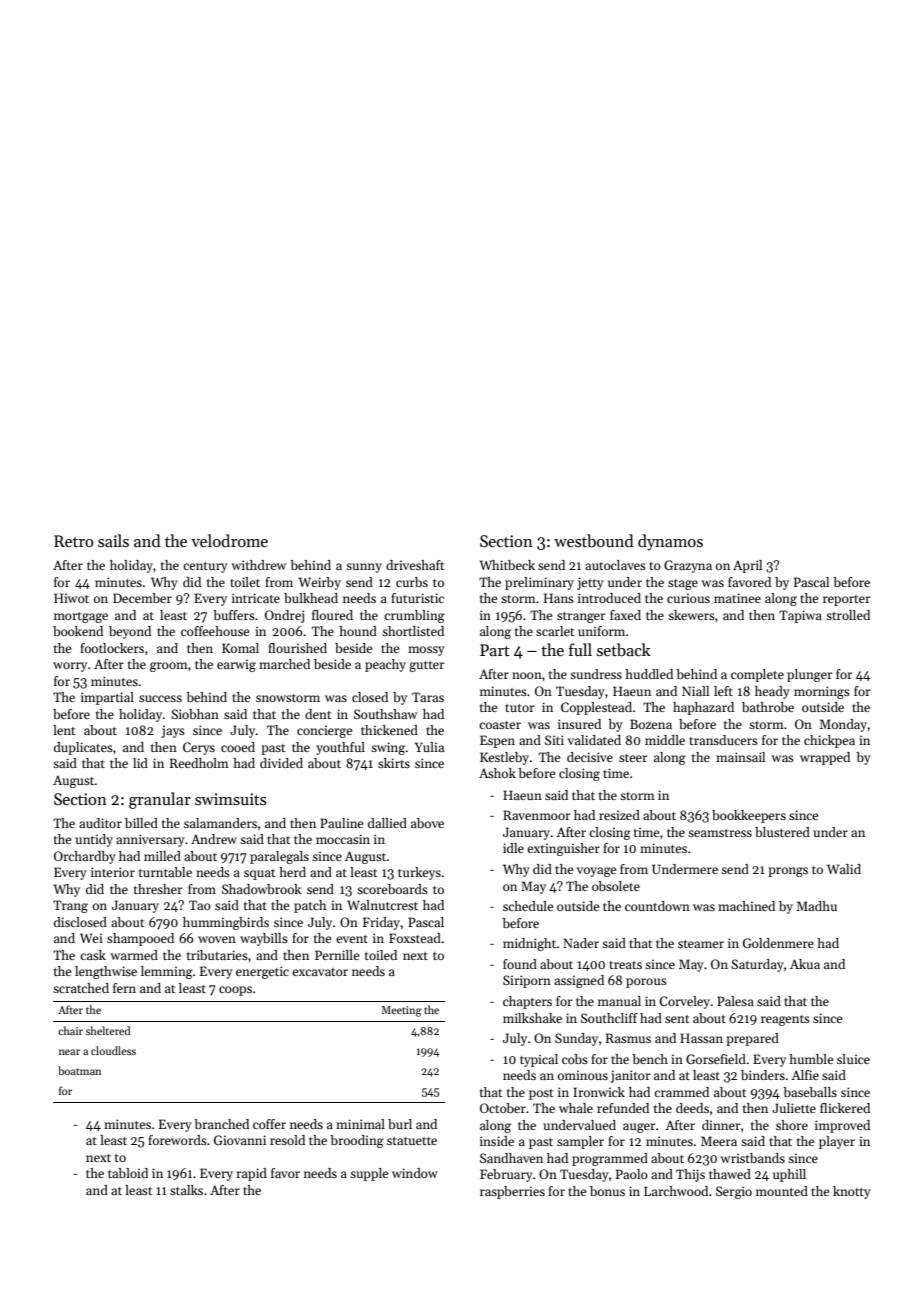  Describe the element at coordinates (555, 631) in the image. I see `scarlet` at that location.
